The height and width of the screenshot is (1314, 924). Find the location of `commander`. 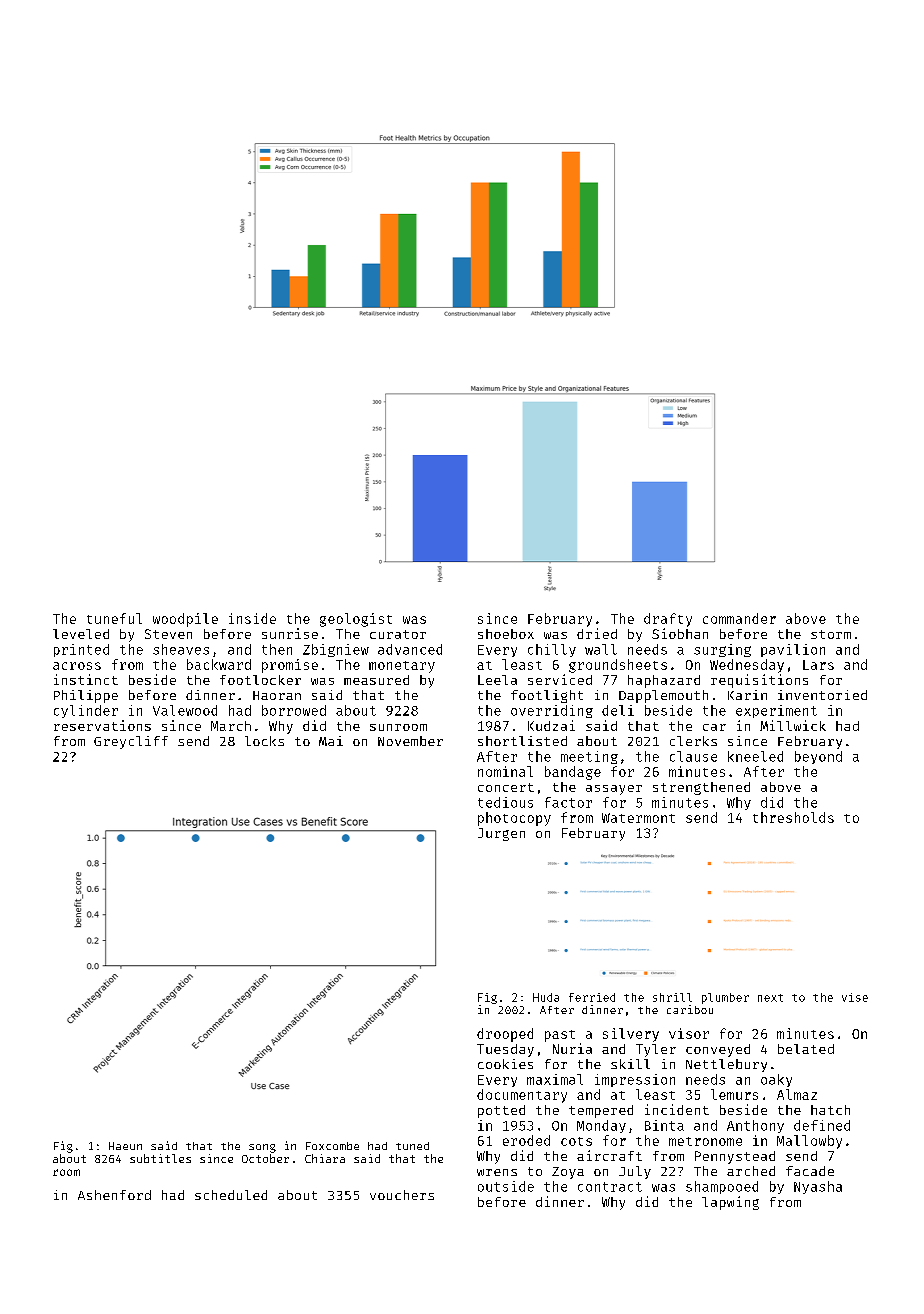

commander is located at coordinates (739, 618).
